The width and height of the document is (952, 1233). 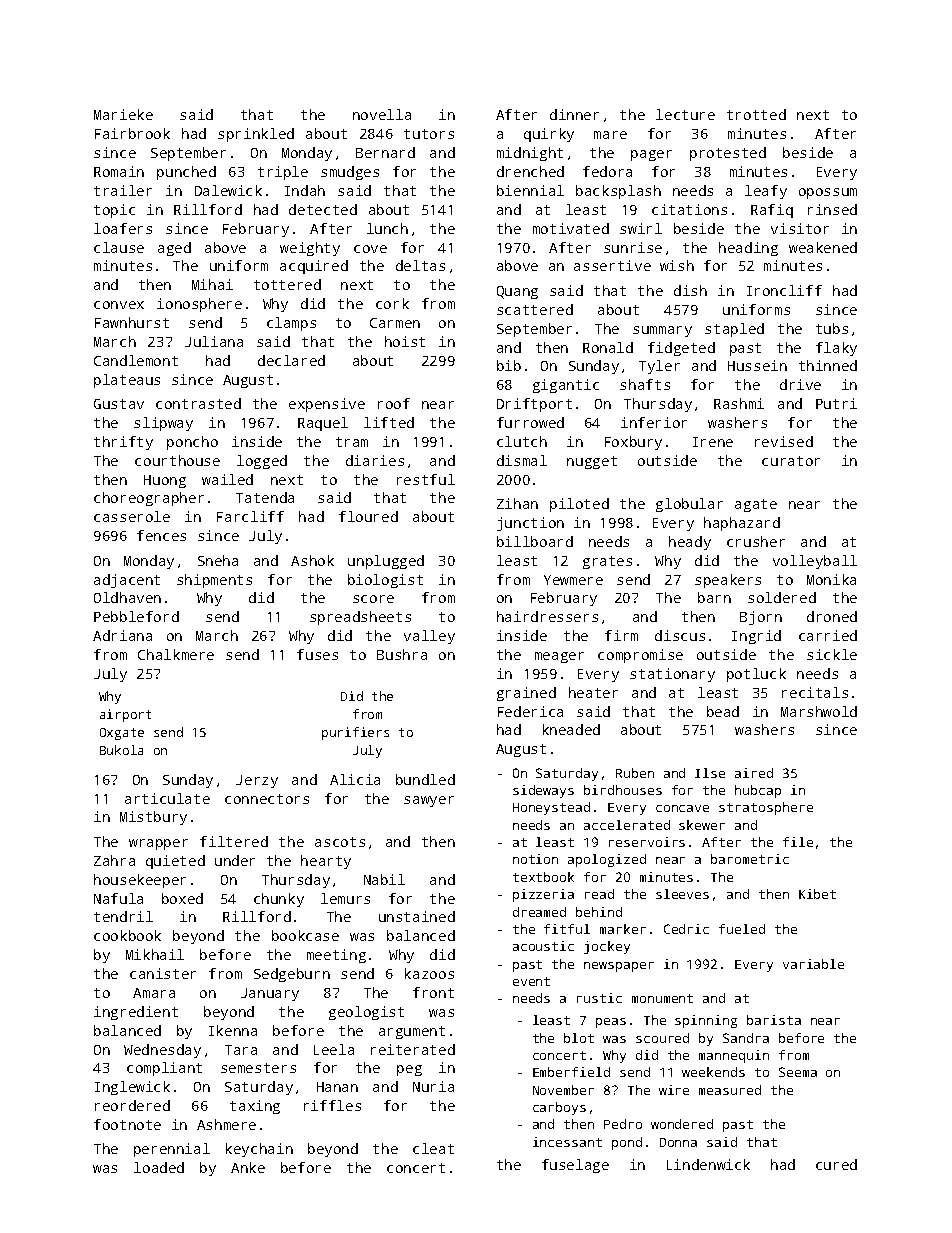 What do you see at coordinates (832, 328) in the document?
I see `tubs` at bounding box center [832, 328].
